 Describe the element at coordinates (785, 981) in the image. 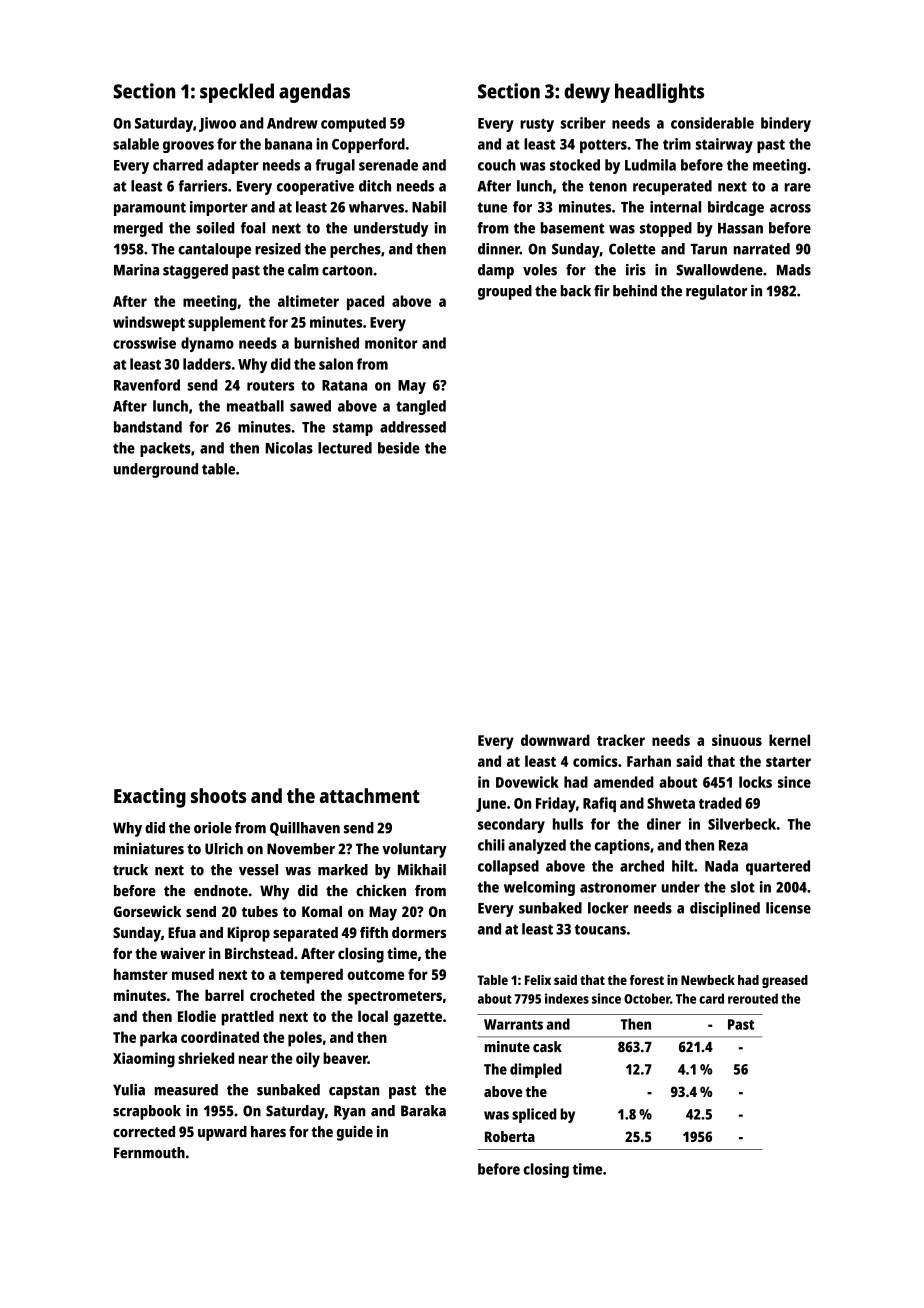

I see `greased` at that location.
